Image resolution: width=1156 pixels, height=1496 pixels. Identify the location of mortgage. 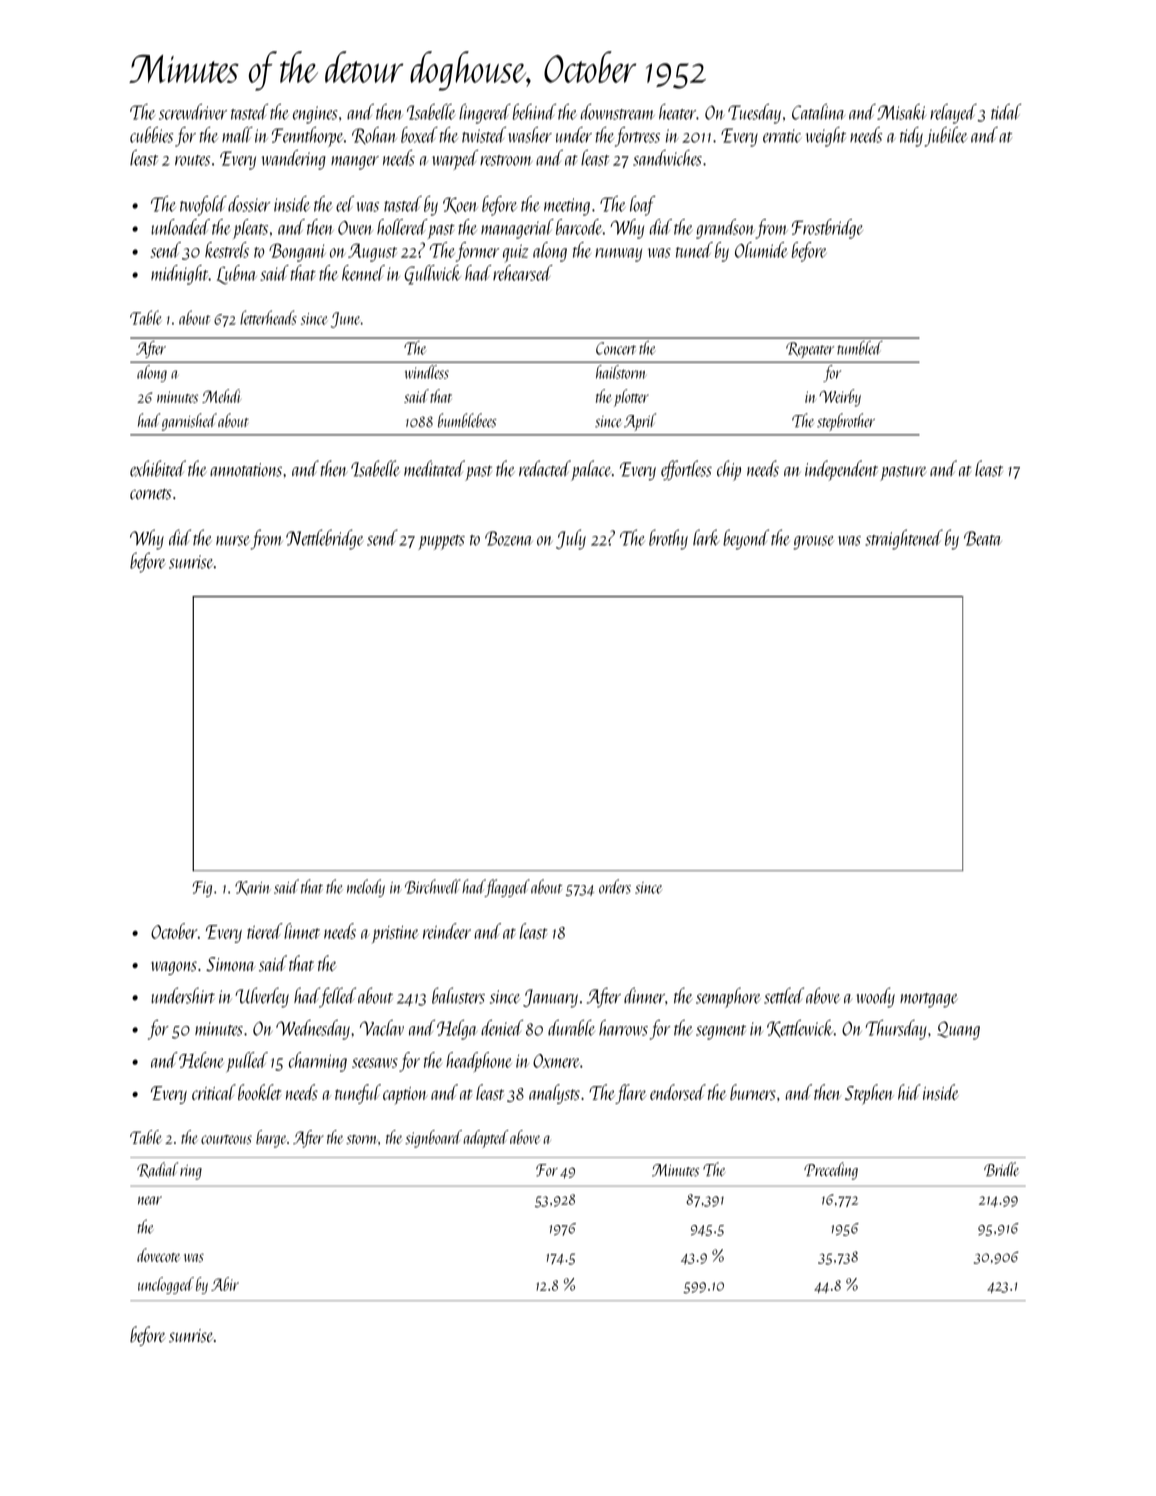
(928, 1000).
